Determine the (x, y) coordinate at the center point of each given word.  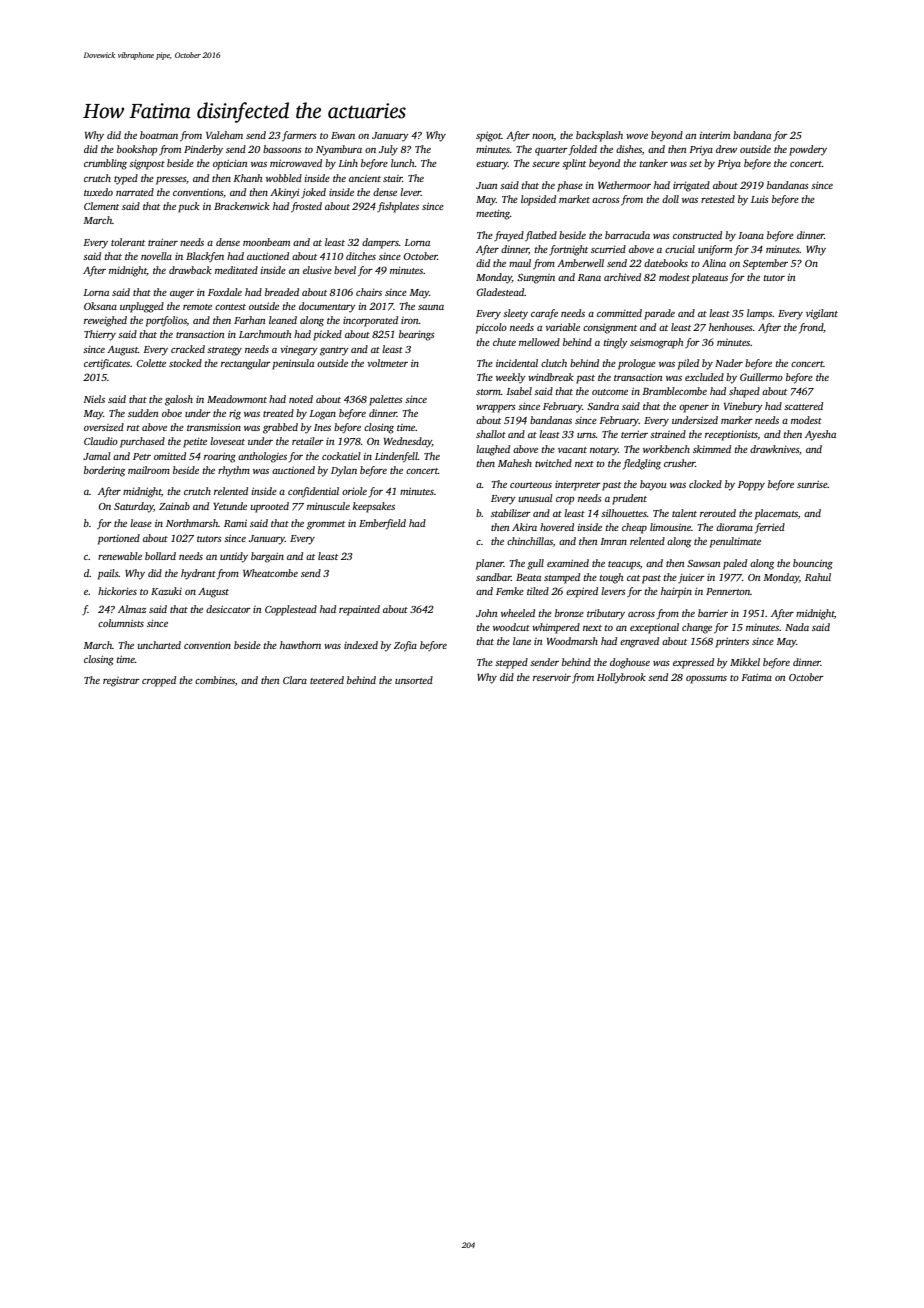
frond (811, 328)
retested (718, 199)
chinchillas (530, 541)
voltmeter (387, 363)
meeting (493, 215)
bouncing (813, 564)
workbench (666, 449)
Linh (348, 163)
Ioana (751, 235)
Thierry (100, 335)
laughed (493, 450)
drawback (190, 270)
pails (108, 574)
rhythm (234, 471)
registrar (121, 682)
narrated (135, 192)
